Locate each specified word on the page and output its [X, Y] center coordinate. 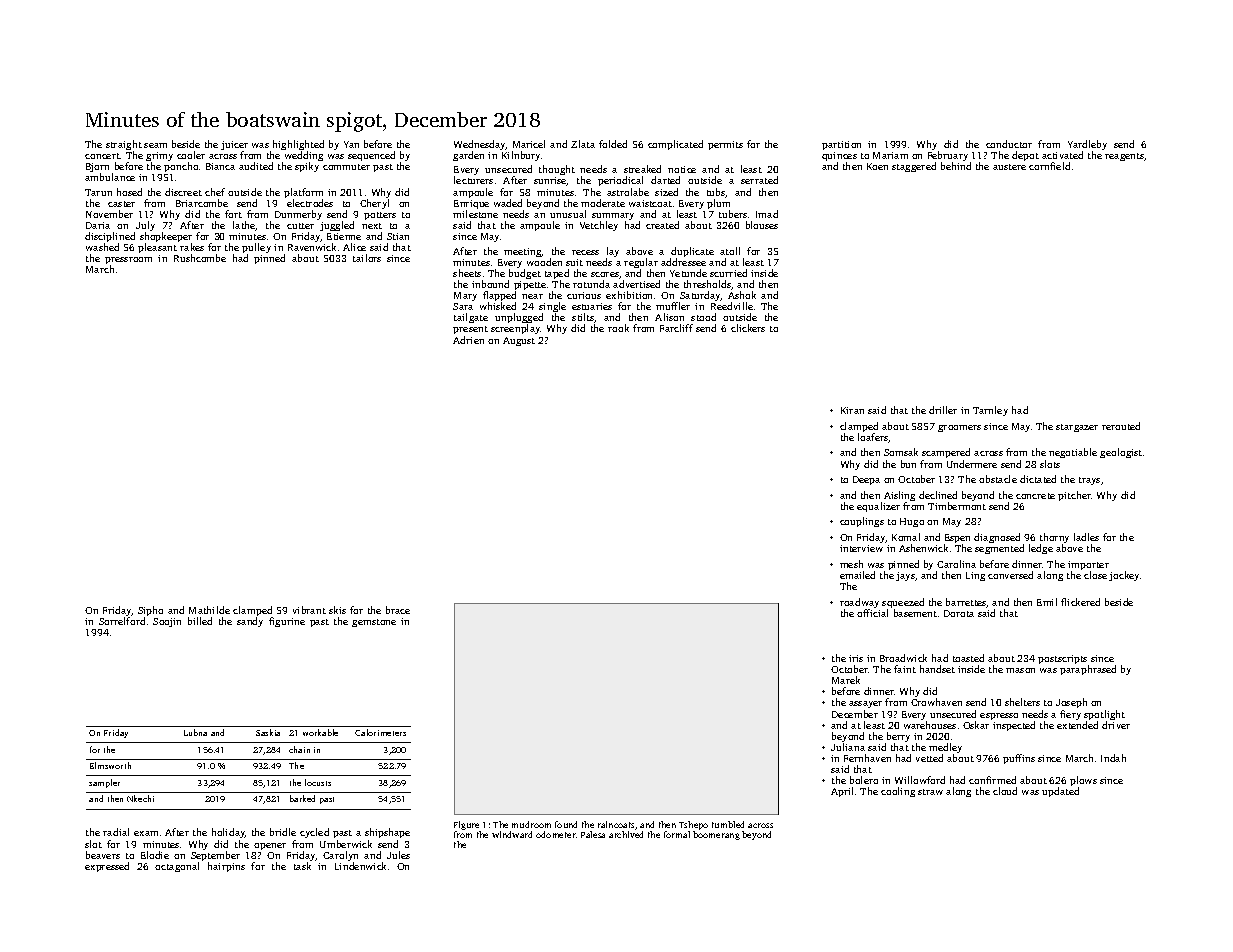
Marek [846, 680]
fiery [1070, 715]
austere [1009, 167]
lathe [244, 226]
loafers [873, 438]
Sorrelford [122, 621]
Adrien [468, 340]
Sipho [150, 611]
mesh [851, 564]
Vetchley [599, 226]
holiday [228, 833]
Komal [906, 537]
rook [618, 328]
